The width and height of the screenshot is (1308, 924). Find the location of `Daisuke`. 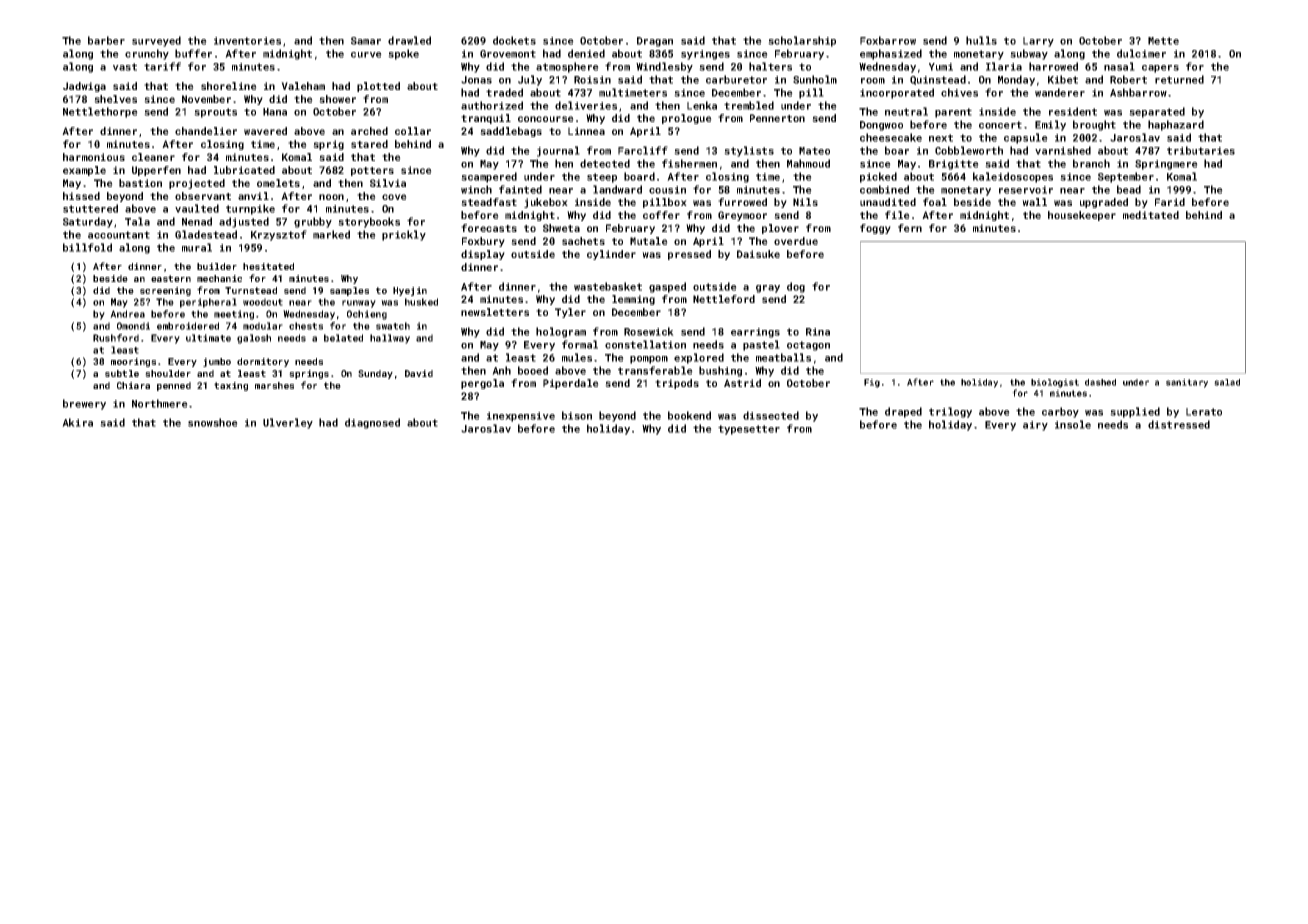

Daisuke is located at coordinates (758, 254).
